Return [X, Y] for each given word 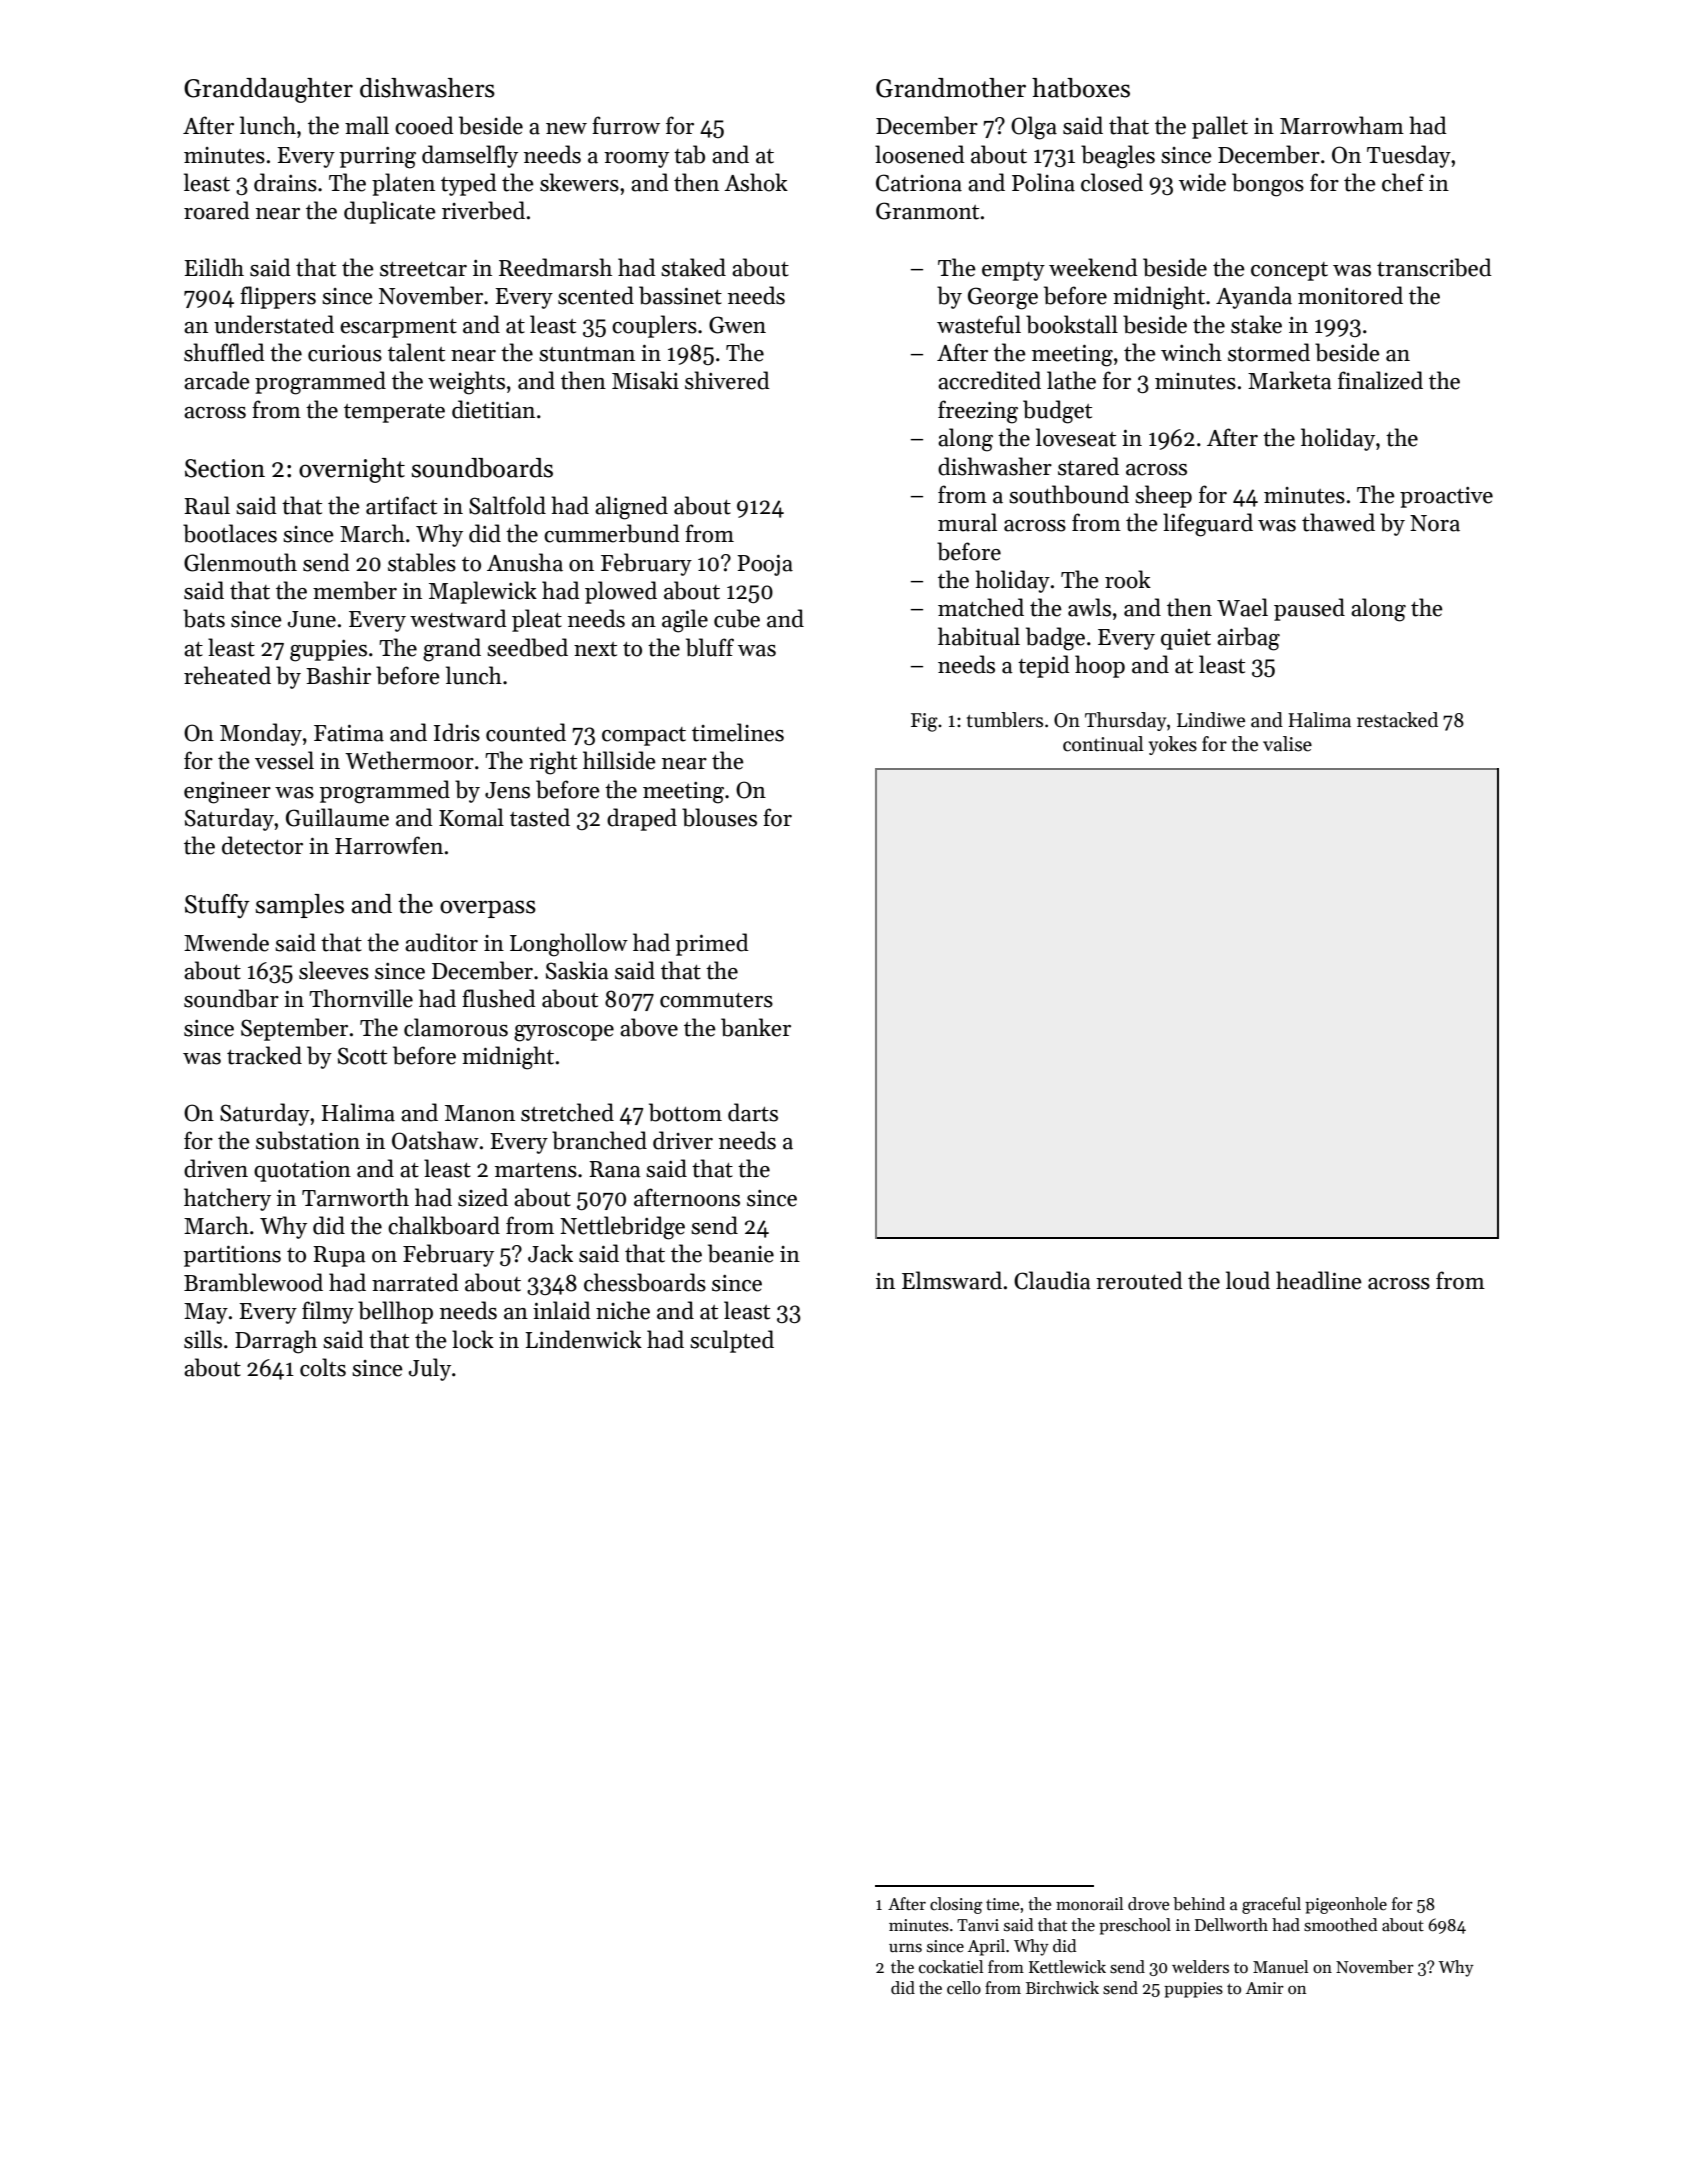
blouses [719, 817]
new [566, 129]
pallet [1220, 127]
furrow [626, 125]
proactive [1446, 497]
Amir [1265, 1988]
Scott [362, 1056]
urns [905, 1948]
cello [964, 1988]
